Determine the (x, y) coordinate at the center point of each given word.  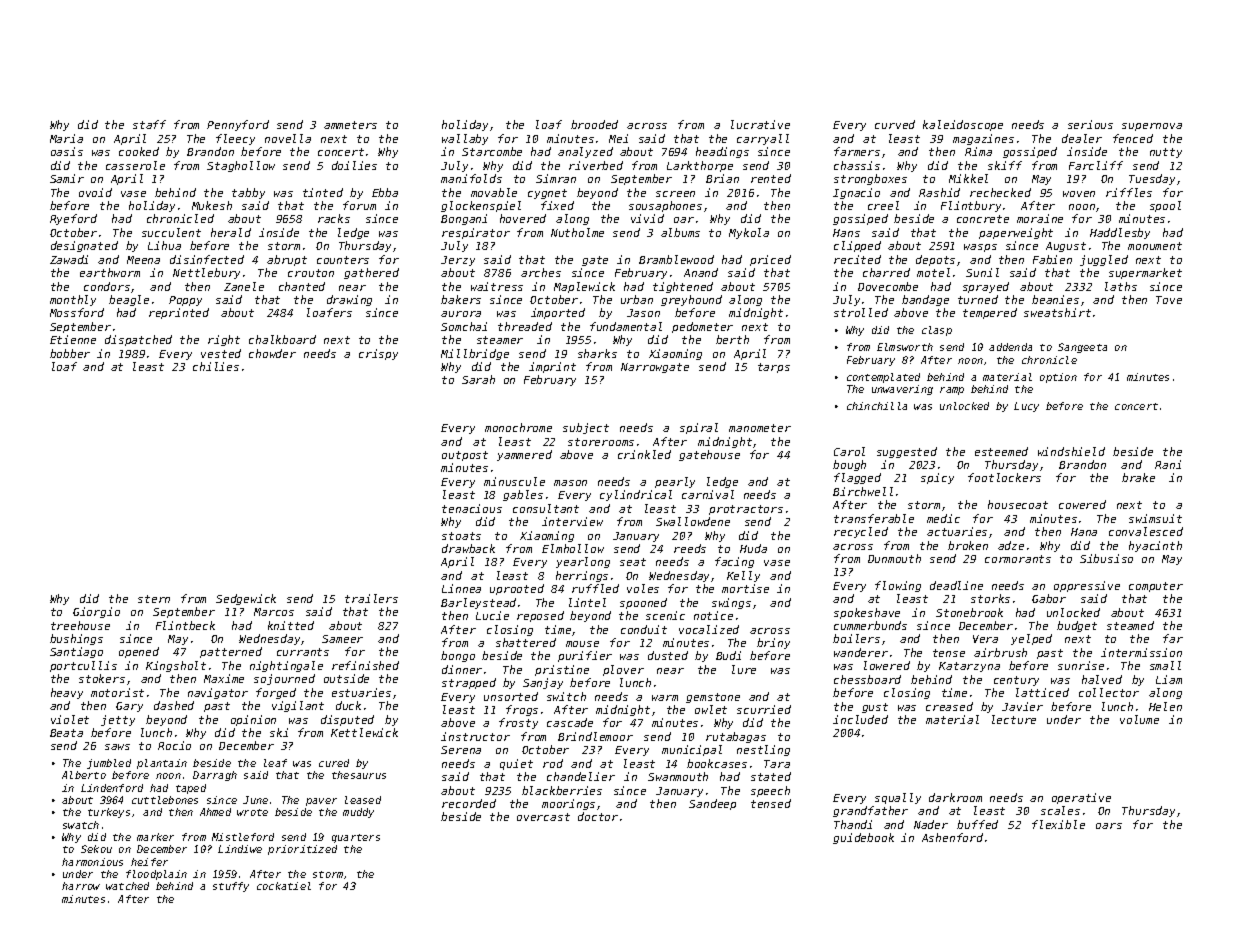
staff (149, 124)
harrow (81, 886)
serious (1090, 124)
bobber (70, 353)
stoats (461, 536)
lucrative (760, 124)
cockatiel (284, 886)
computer (1156, 587)
